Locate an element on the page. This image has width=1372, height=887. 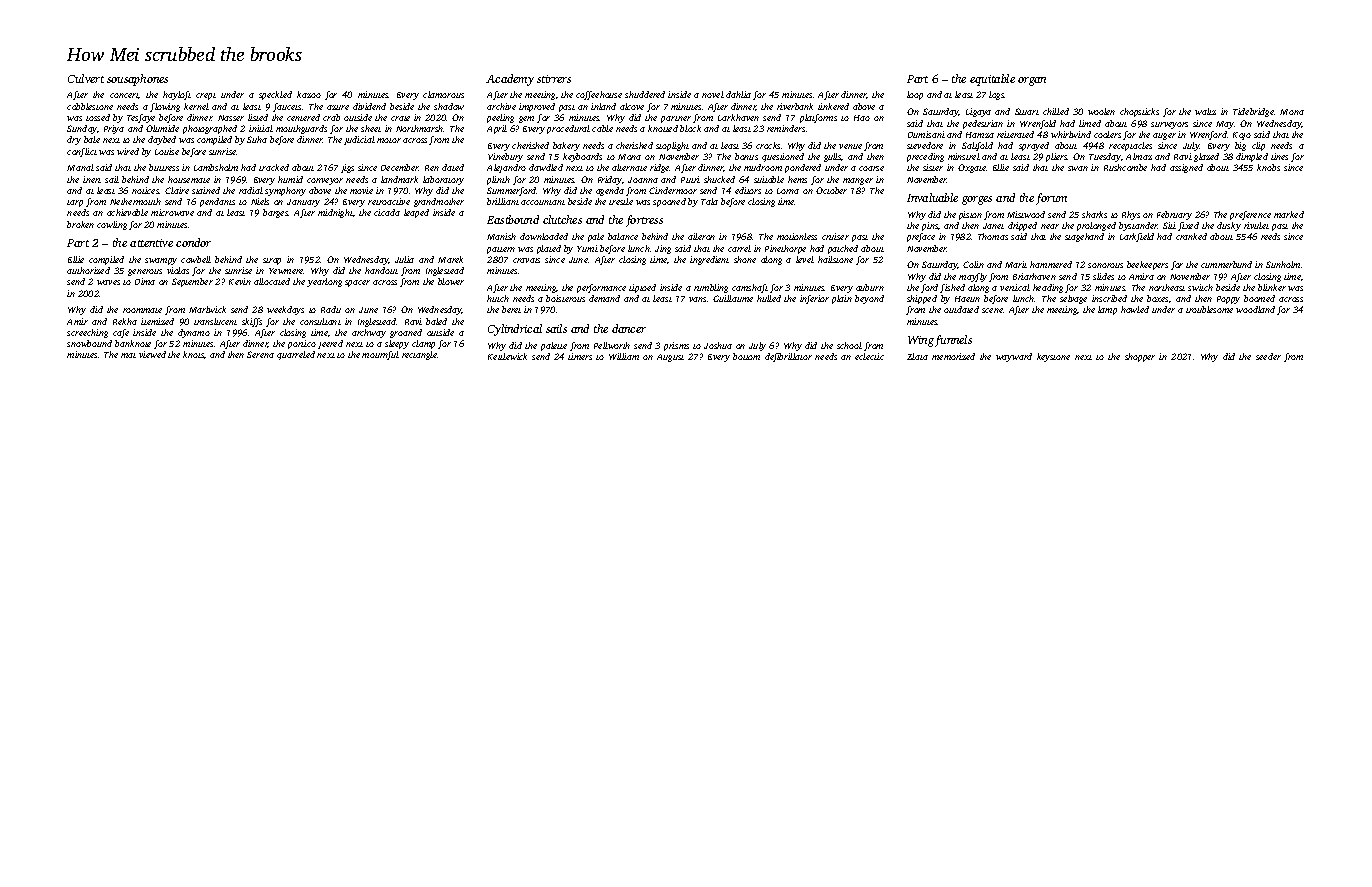
equitable is located at coordinates (992, 80).
